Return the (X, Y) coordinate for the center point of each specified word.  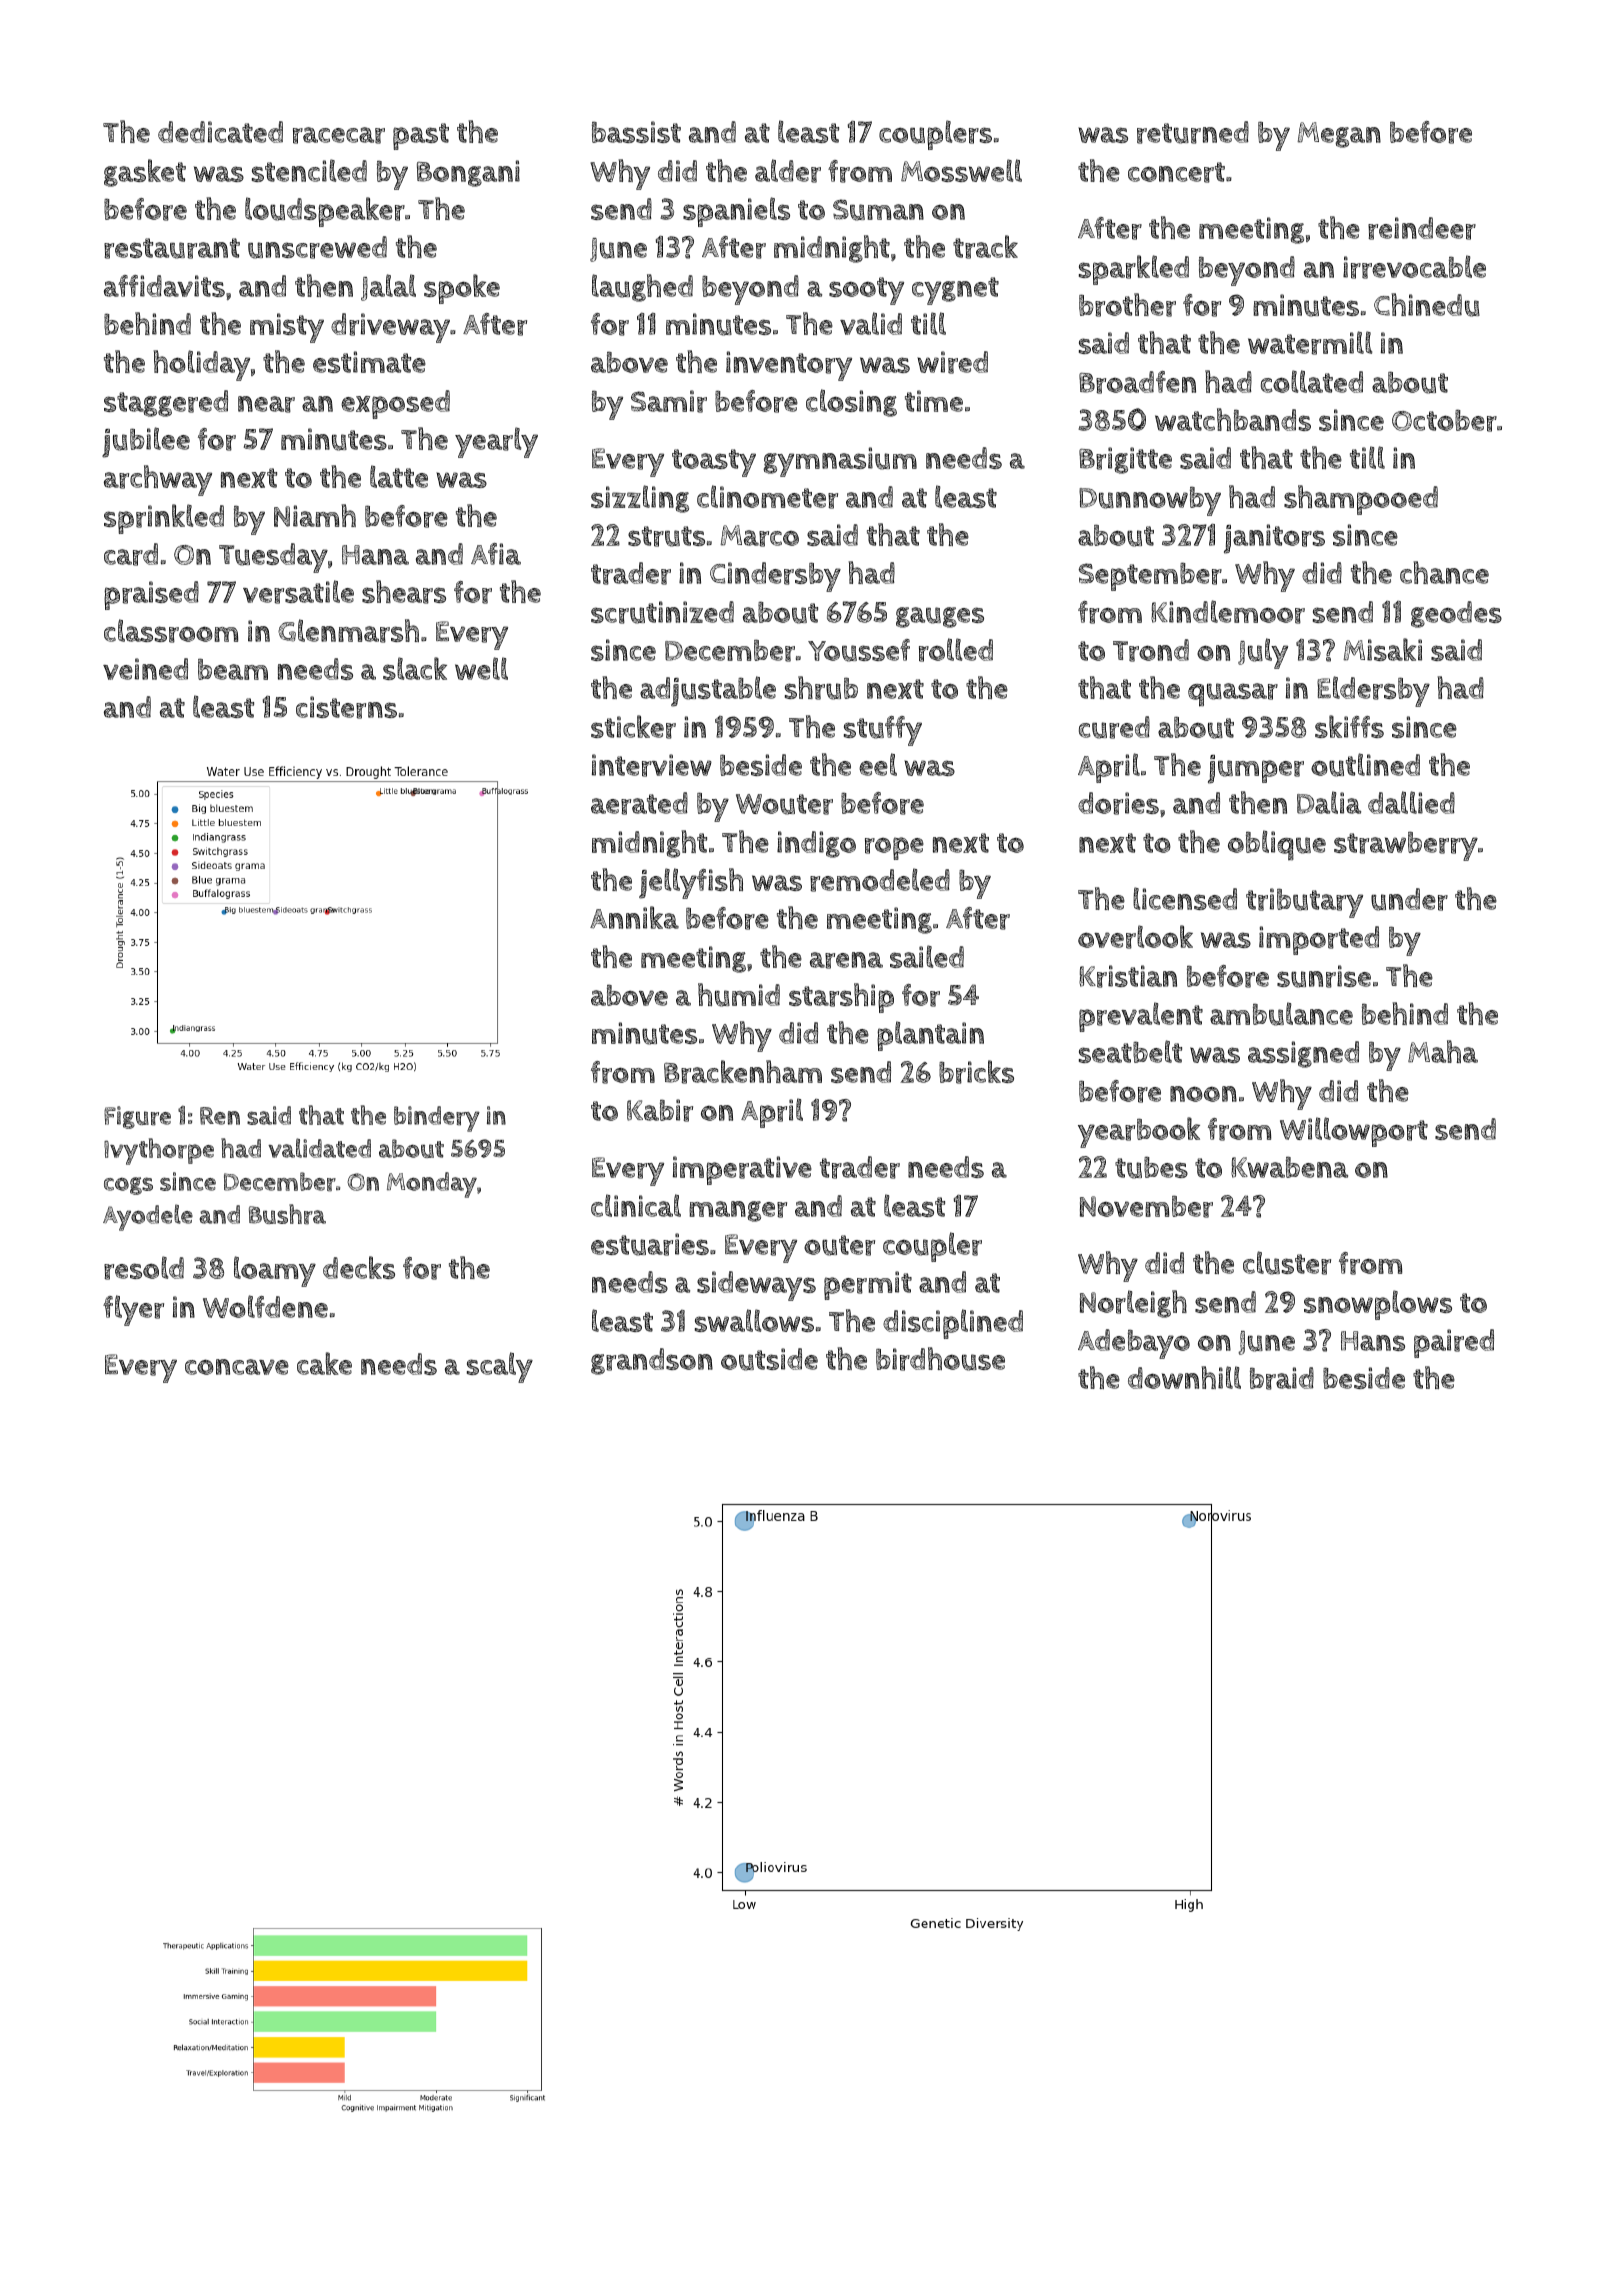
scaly (500, 1367)
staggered (166, 403)
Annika (634, 917)
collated (1312, 381)
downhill (1184, 1377)
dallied (1411, 802)
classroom (171, 631)
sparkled (1134, 270)
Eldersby (1373, 691)
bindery (437, 1119)
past (421, 136)
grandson (652, 1361)
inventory (789, 366)
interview (652, 765)
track (985, 247)
